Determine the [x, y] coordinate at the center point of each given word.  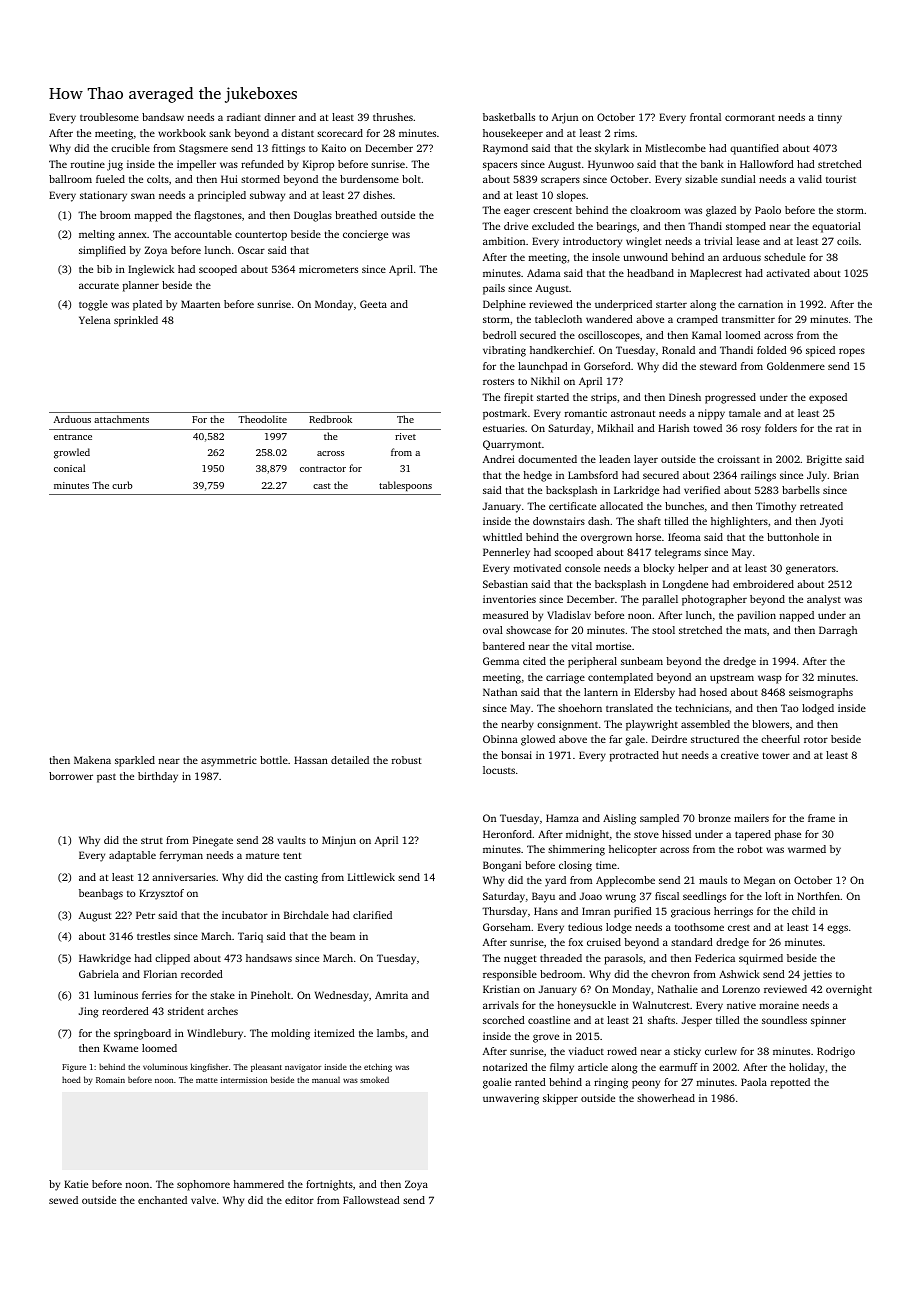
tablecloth [558, 319]
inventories [509, 599]
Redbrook [330, 419]
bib [104, 269]
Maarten [200, 304]
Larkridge [636, 491]
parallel [660, 600]
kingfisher [209, 1067]
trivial [719, 241]
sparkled [135, 761]
